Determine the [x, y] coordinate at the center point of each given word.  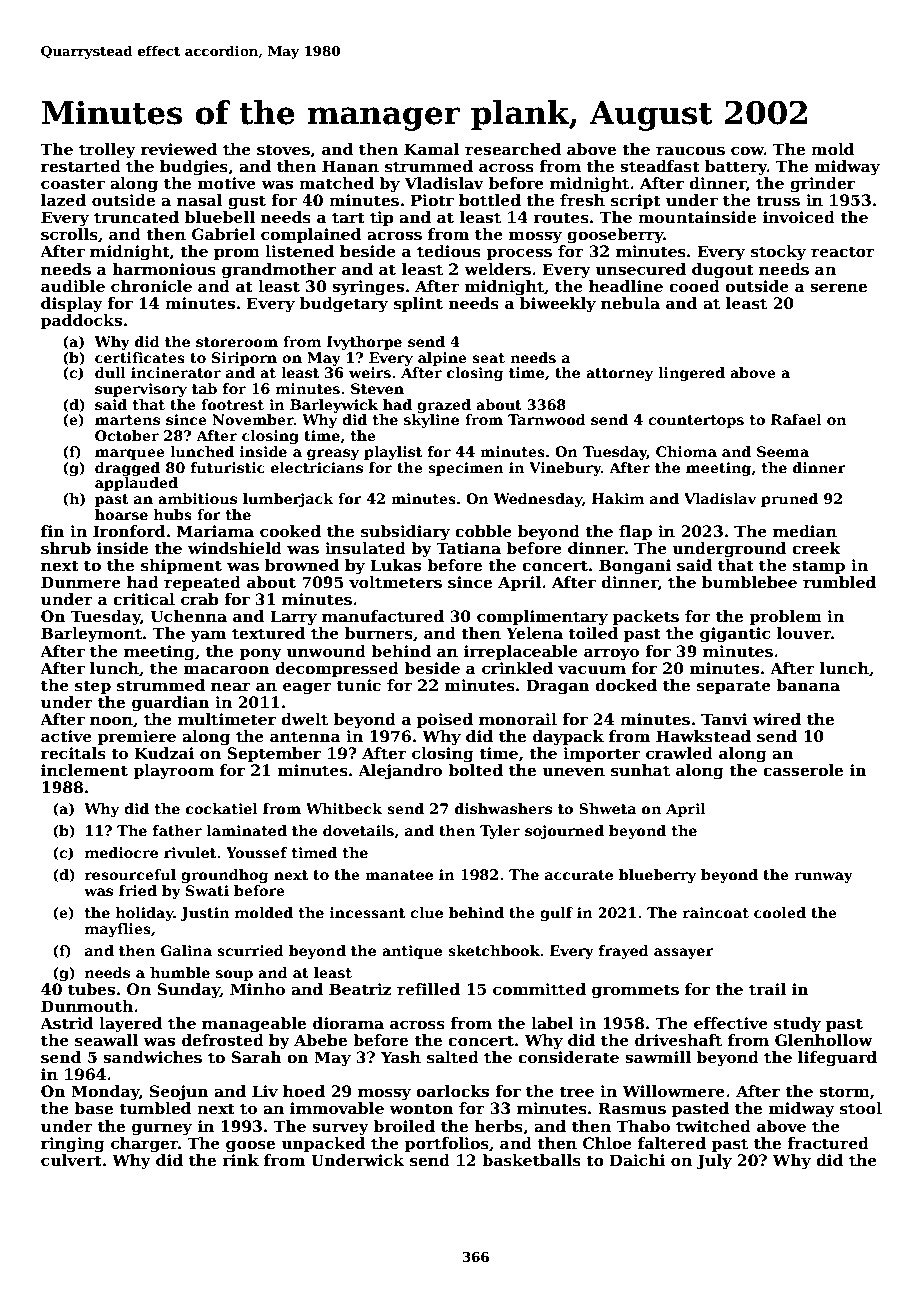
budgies [194, 168]
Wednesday [537, 500]
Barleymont [91, 635]
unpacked [323, 1144]
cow [747, 151]
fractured [828, 1143]
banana [808, 685]
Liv [265, 1091]
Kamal [432, 149]
